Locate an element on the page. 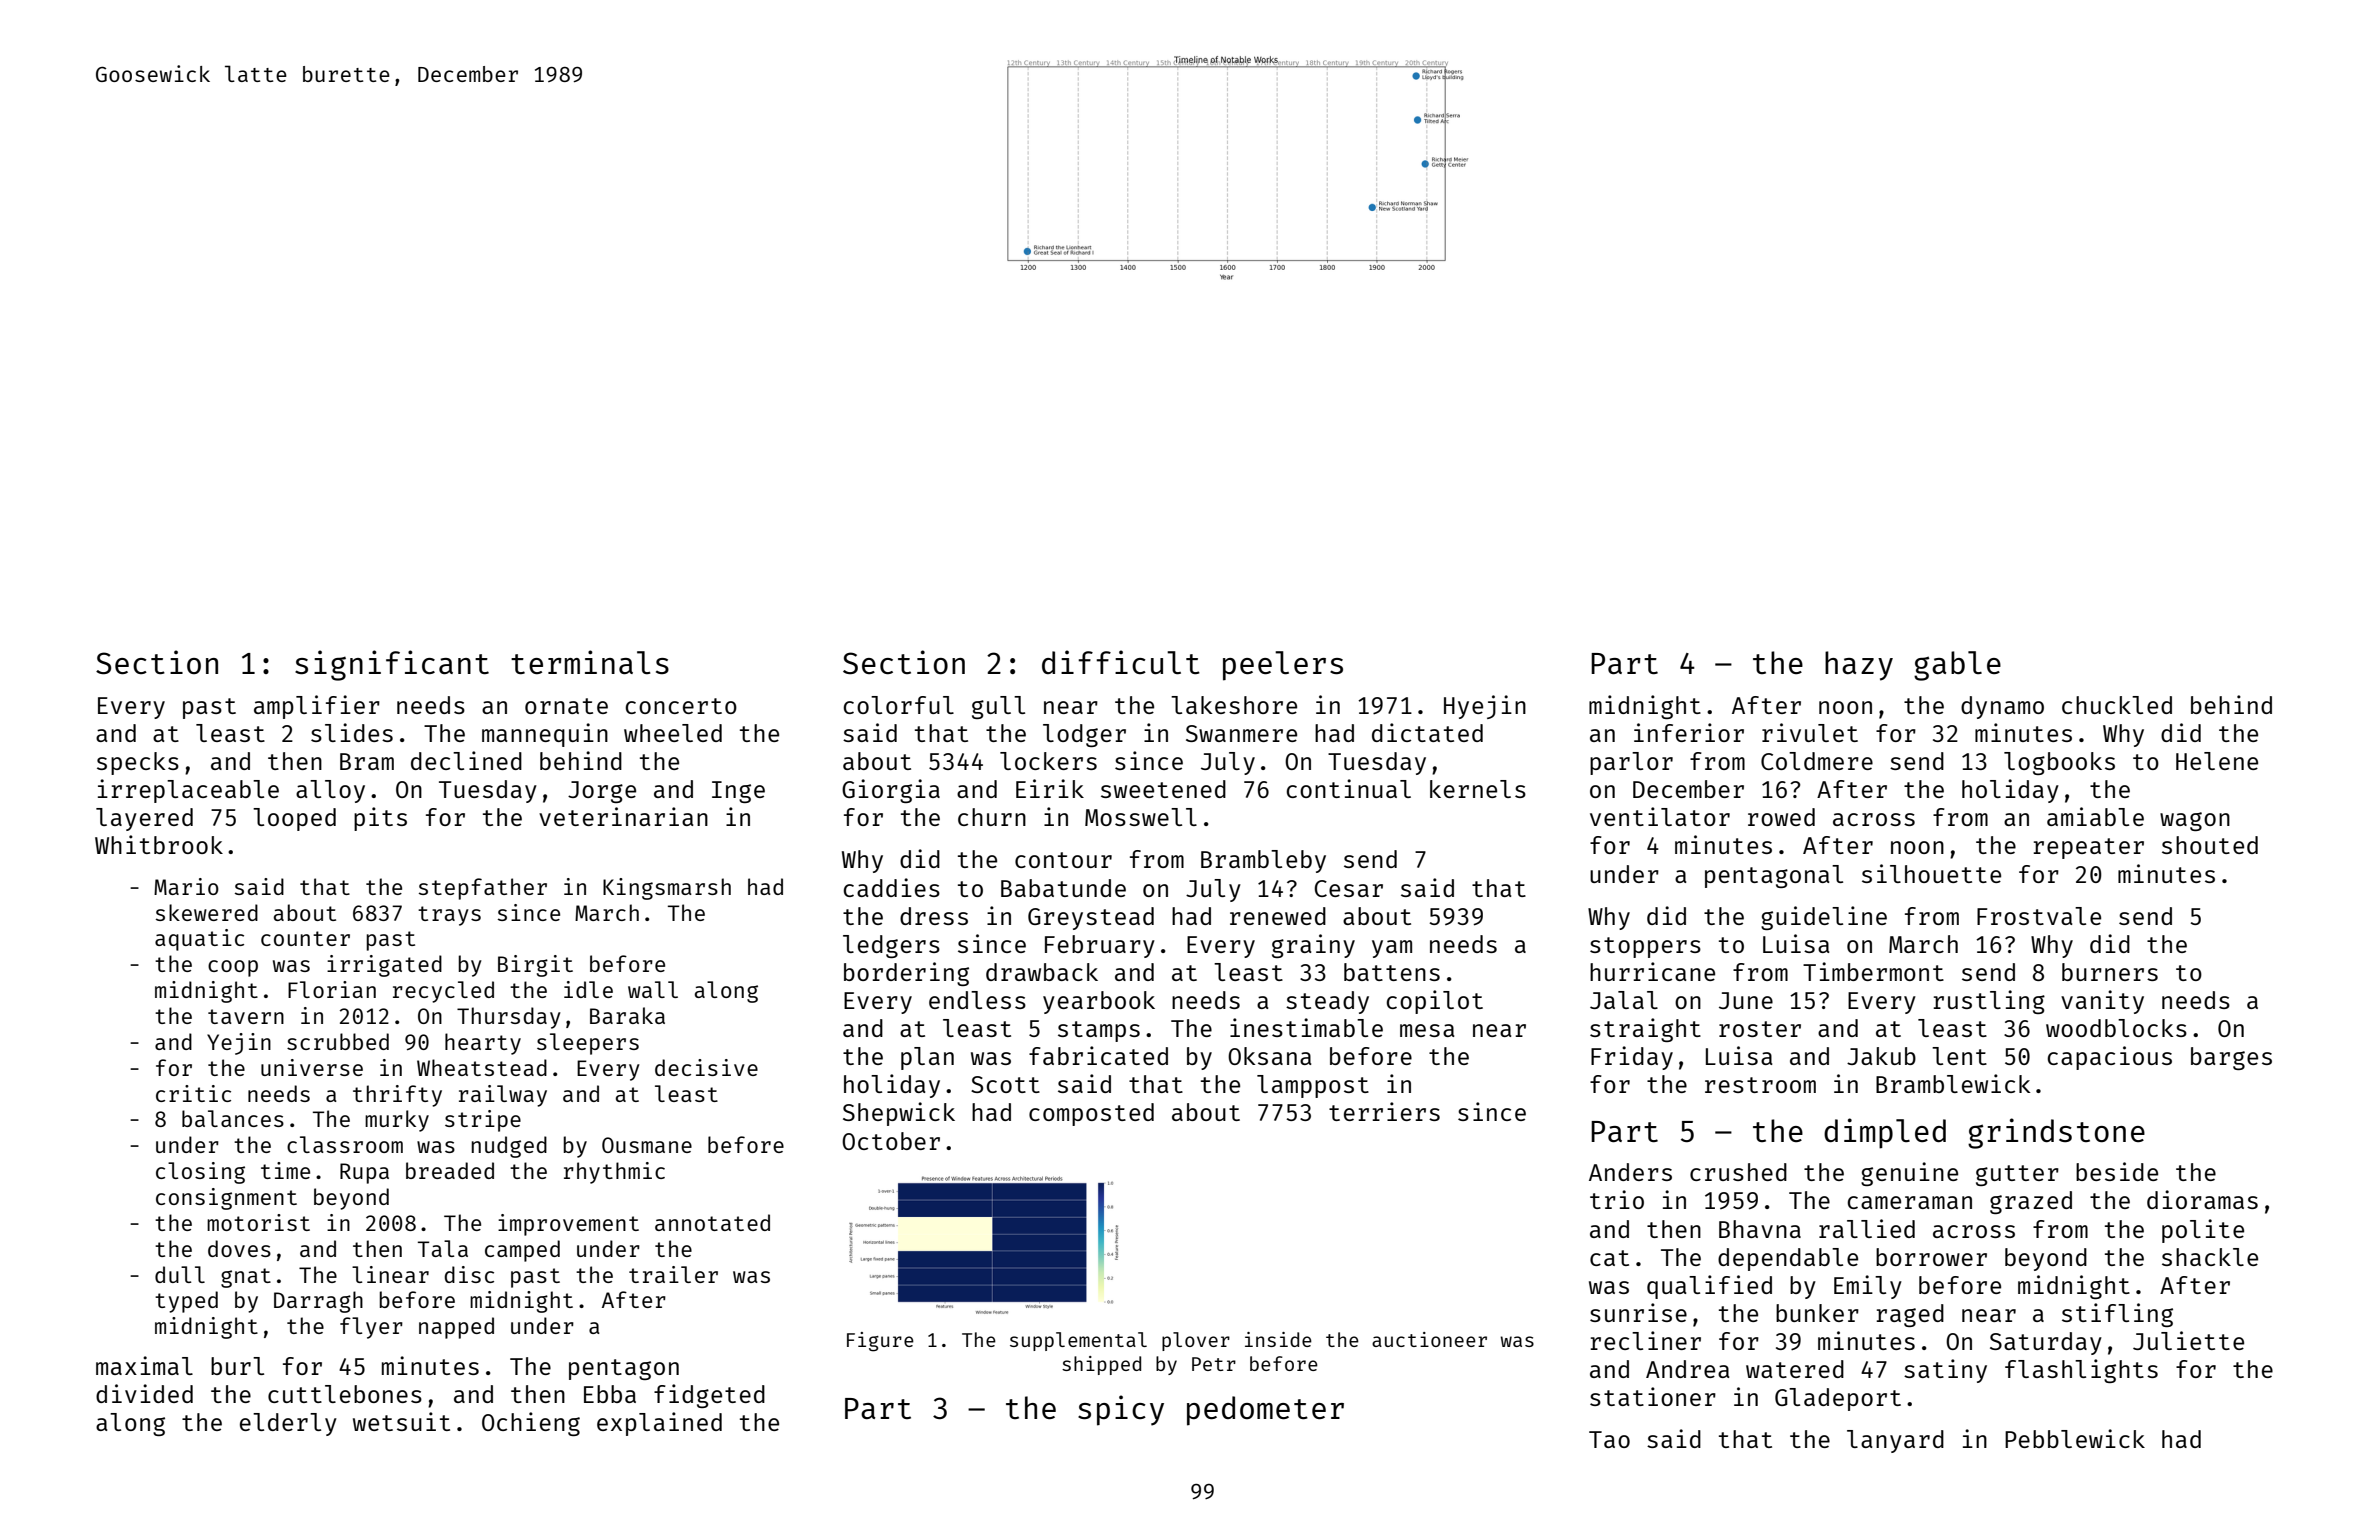 This page has width=2380, height=1540. dynamo is located at coordinates (2002, 707).
